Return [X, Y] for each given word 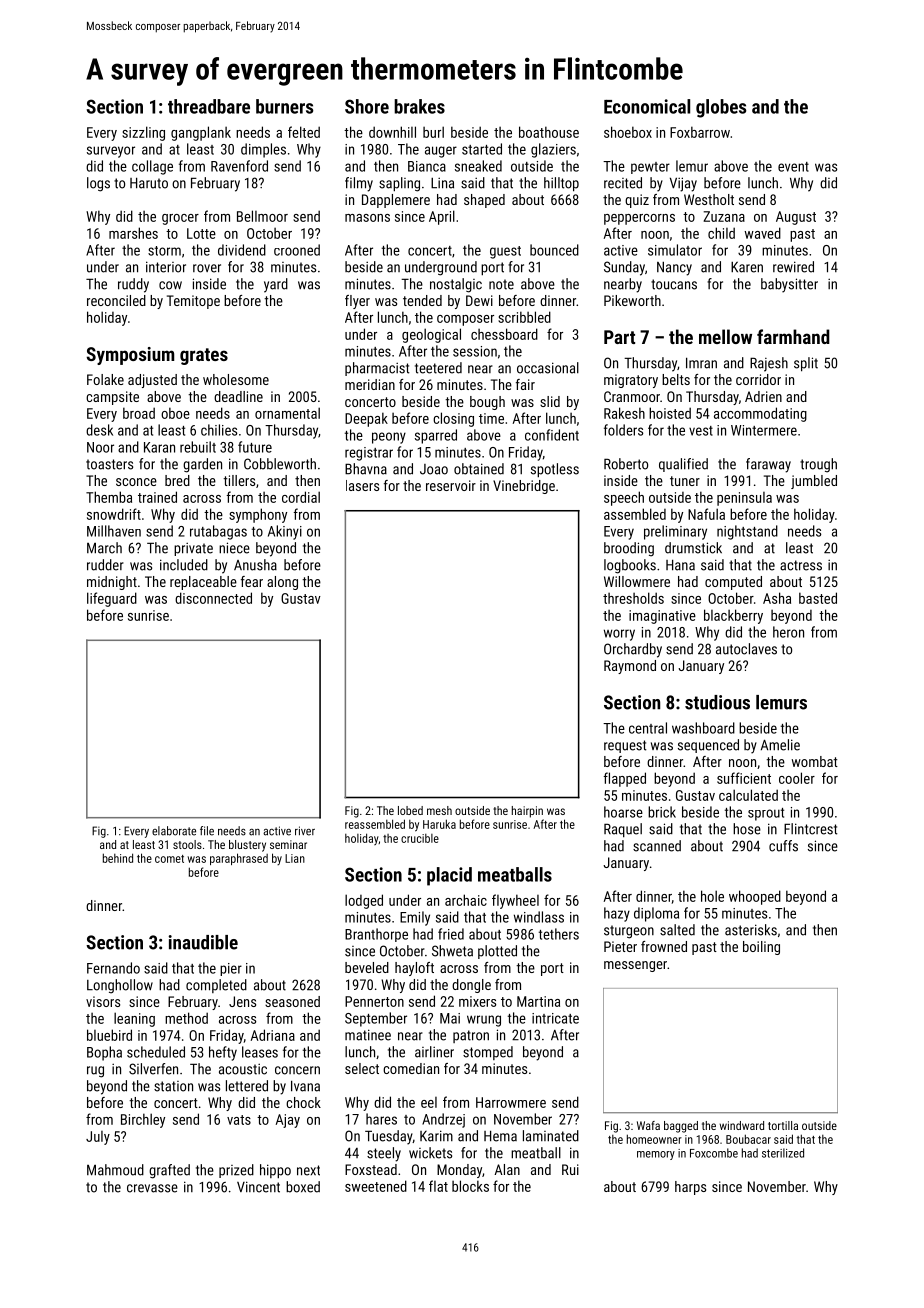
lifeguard [112, 599]
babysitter [789, 285]
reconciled [116, 300]
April [442, 217]
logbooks [630, 566]
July [98, 1138]
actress [801, 565]
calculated [748, 795]
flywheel [515, 901]
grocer [180, 219]
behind [118, 858]
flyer [357, 302]
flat [438, 1186]
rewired [793, 267]
